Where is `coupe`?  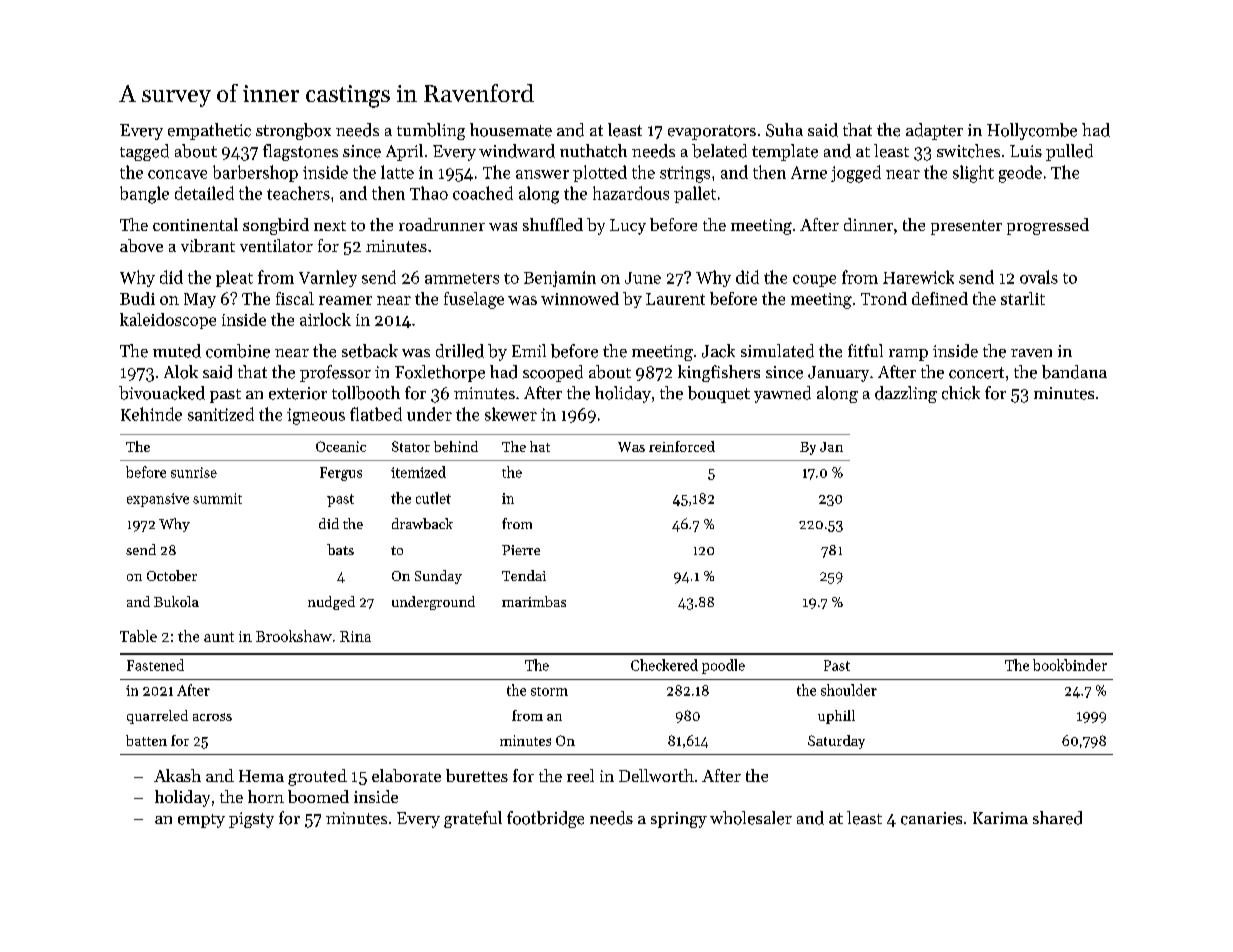 coupe is located at coordinates (814, 281).
